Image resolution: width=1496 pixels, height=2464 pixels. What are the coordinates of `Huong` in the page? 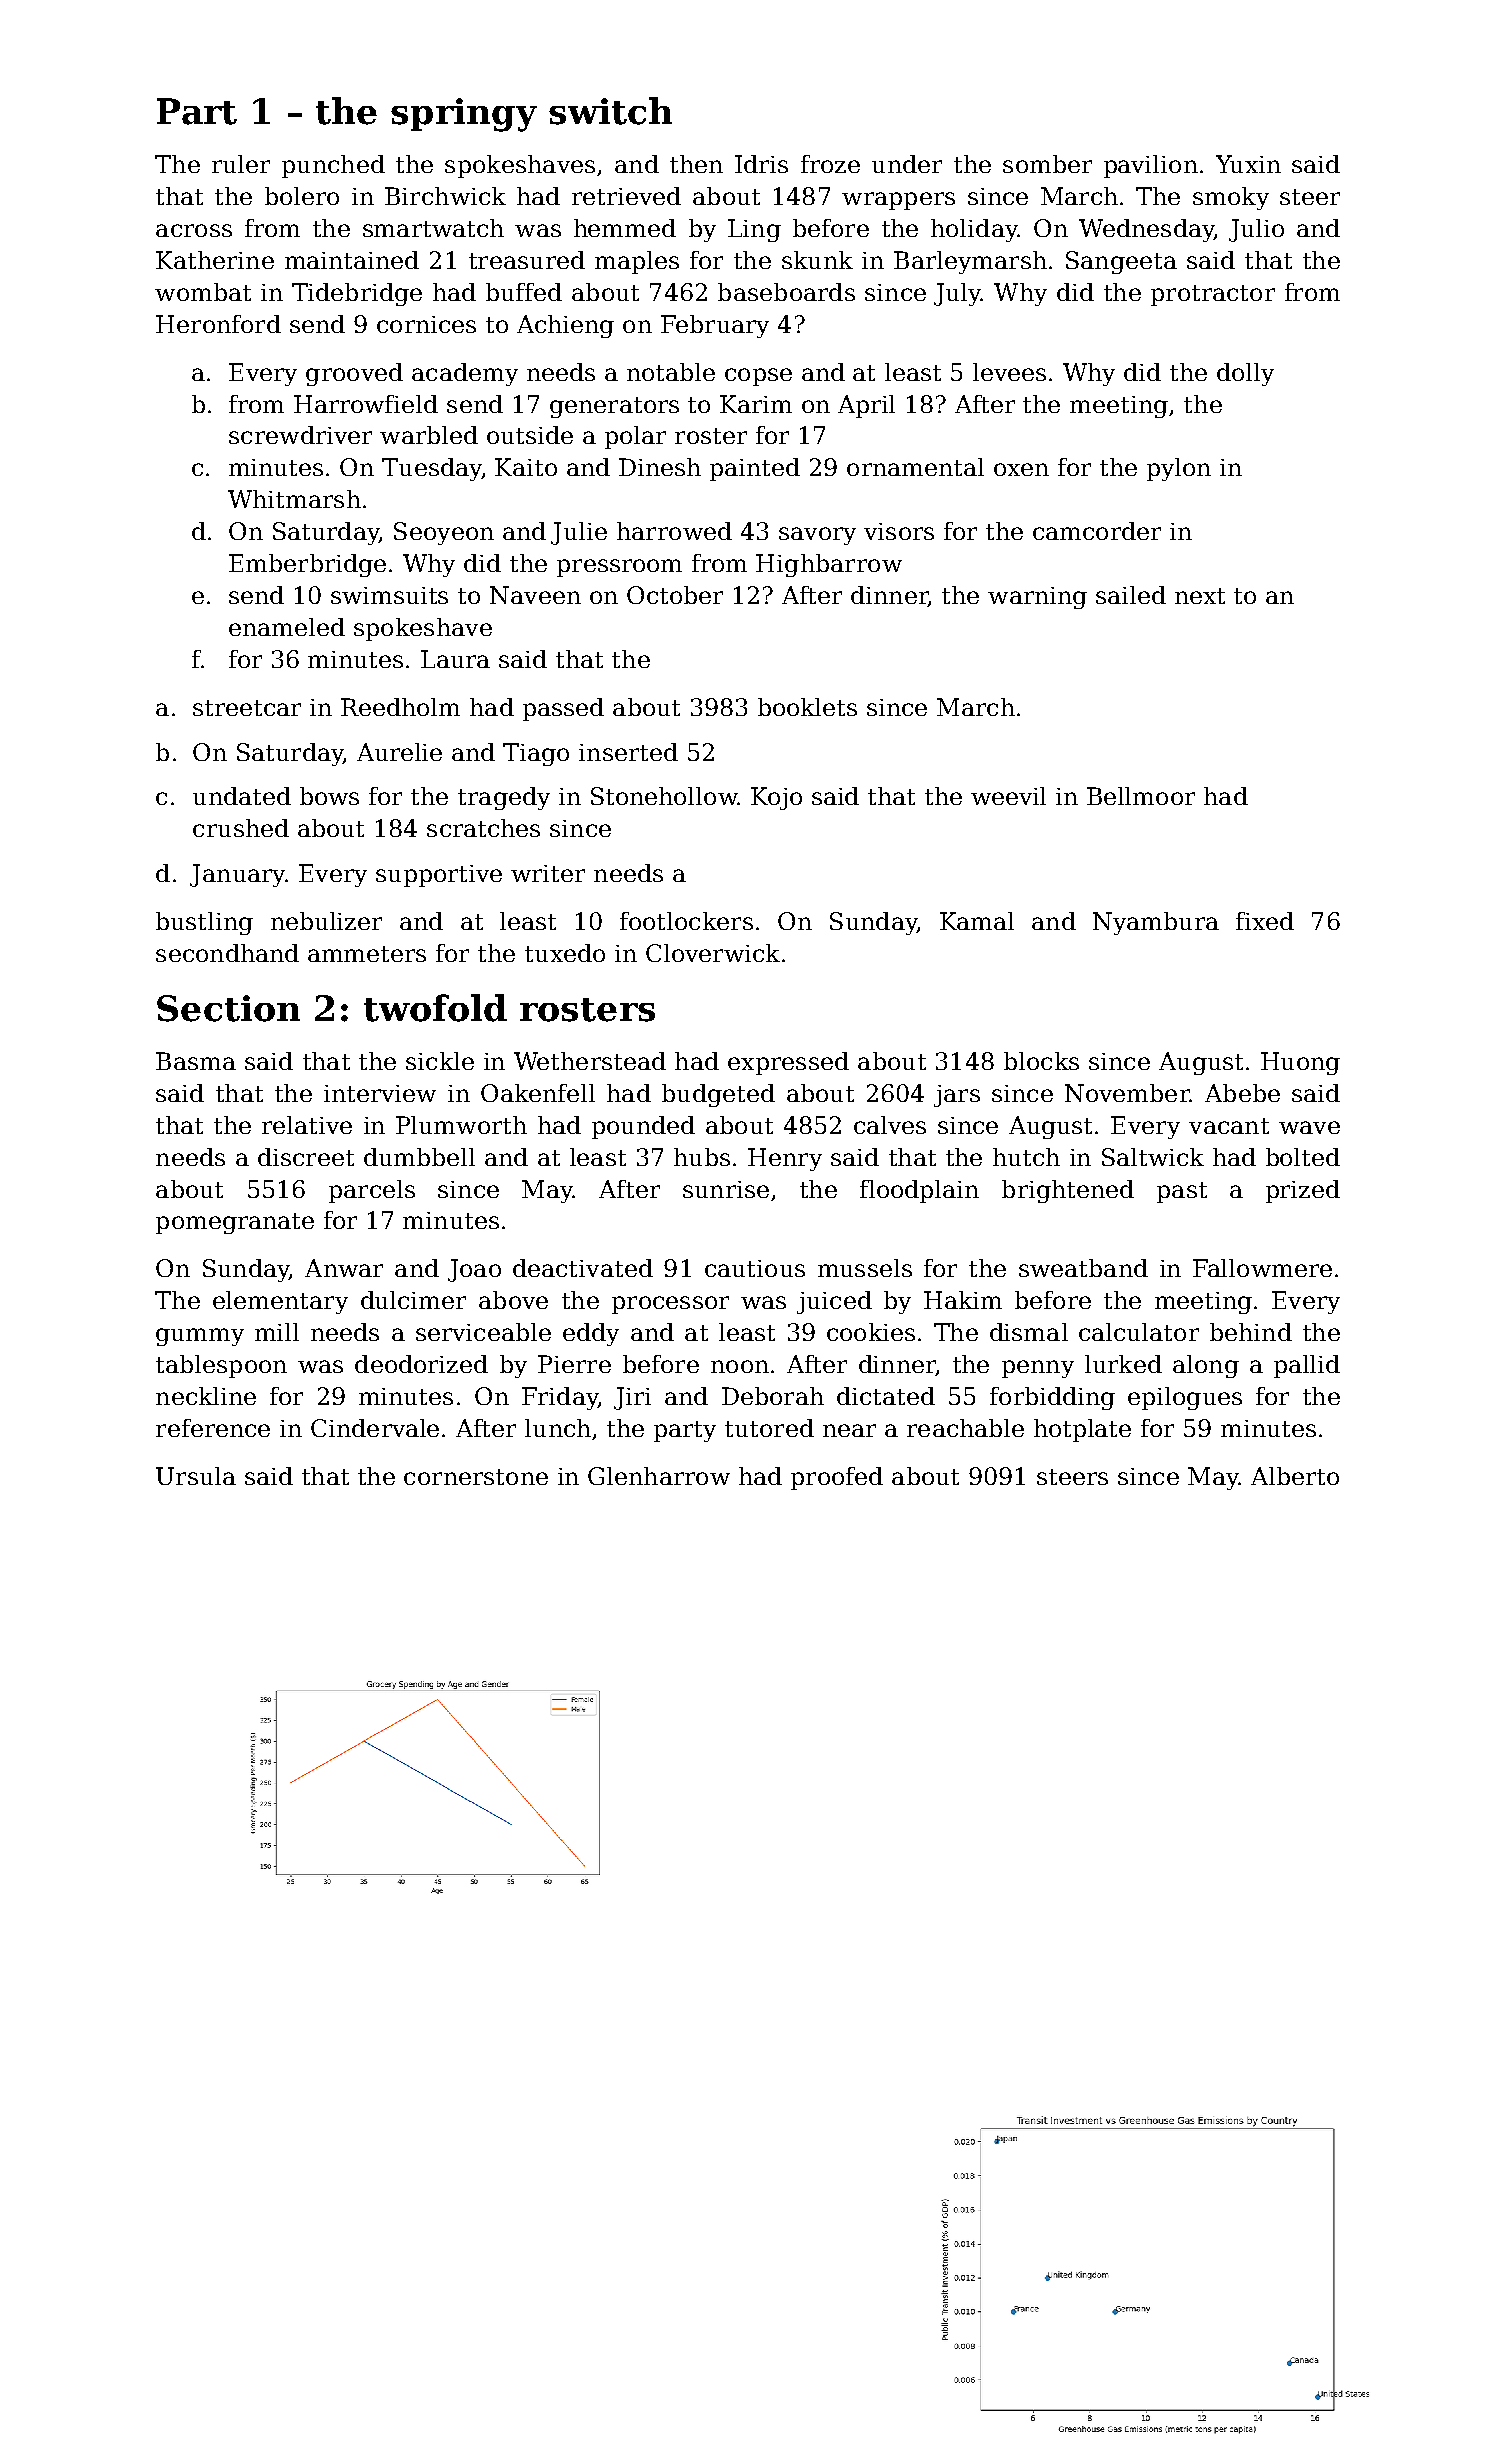 It's located at (1300, 1063).
